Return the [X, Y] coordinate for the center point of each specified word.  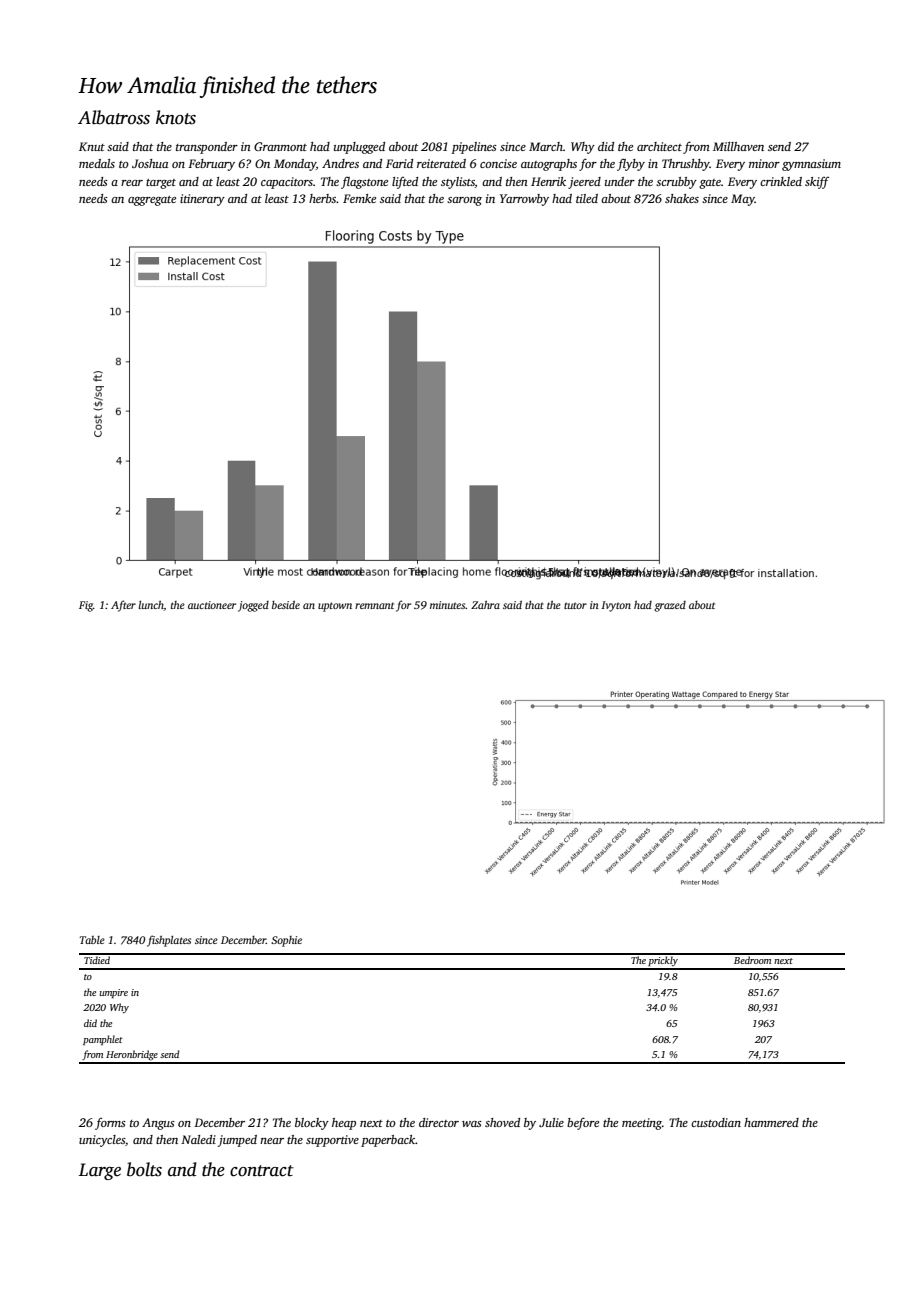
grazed [670, 606]
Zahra [485, 605]
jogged [253, 606]
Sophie [286, 941]
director [439, 1122]
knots [176, 117]
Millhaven [738, 146]
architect [659, 146]
